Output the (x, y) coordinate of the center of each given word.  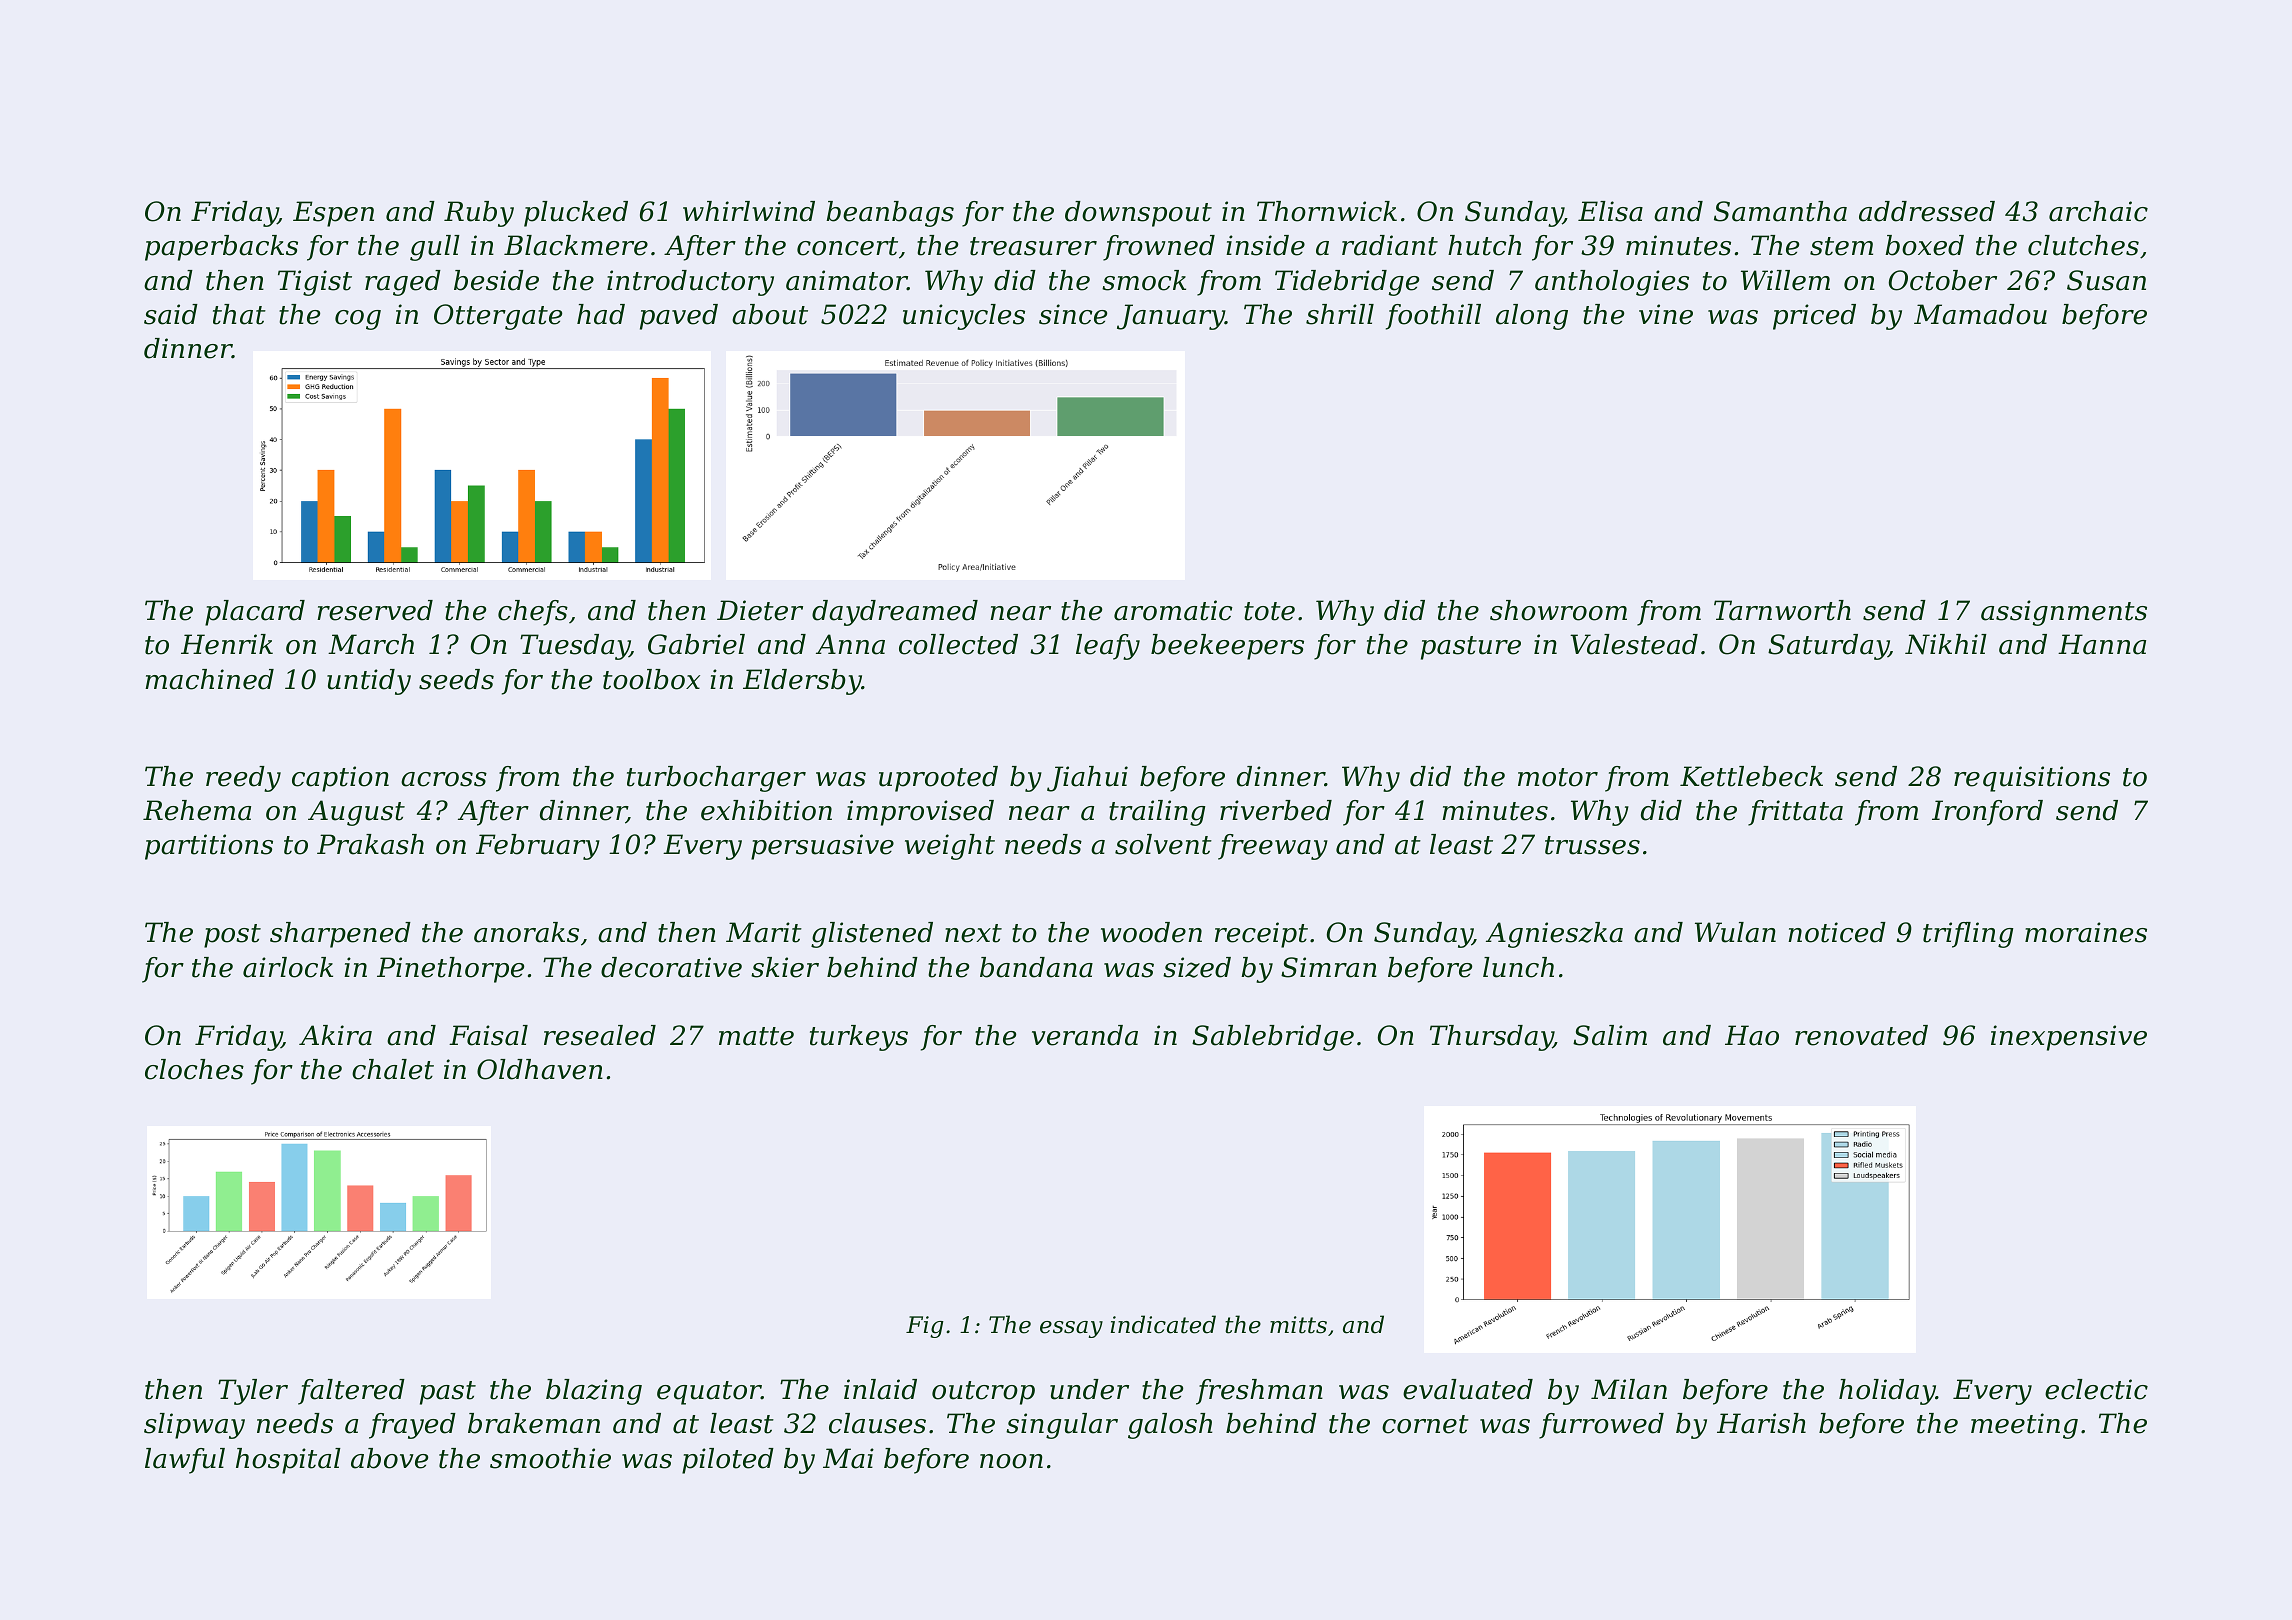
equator (709, 1393)
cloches (194, 1069)
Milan (1629, 1389)
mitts (1298, 1325)
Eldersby (802, 682)
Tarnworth (1782, 610)
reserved (375, 610)
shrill (1340, 314)
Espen (333, 214)
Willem (1785, 280)
